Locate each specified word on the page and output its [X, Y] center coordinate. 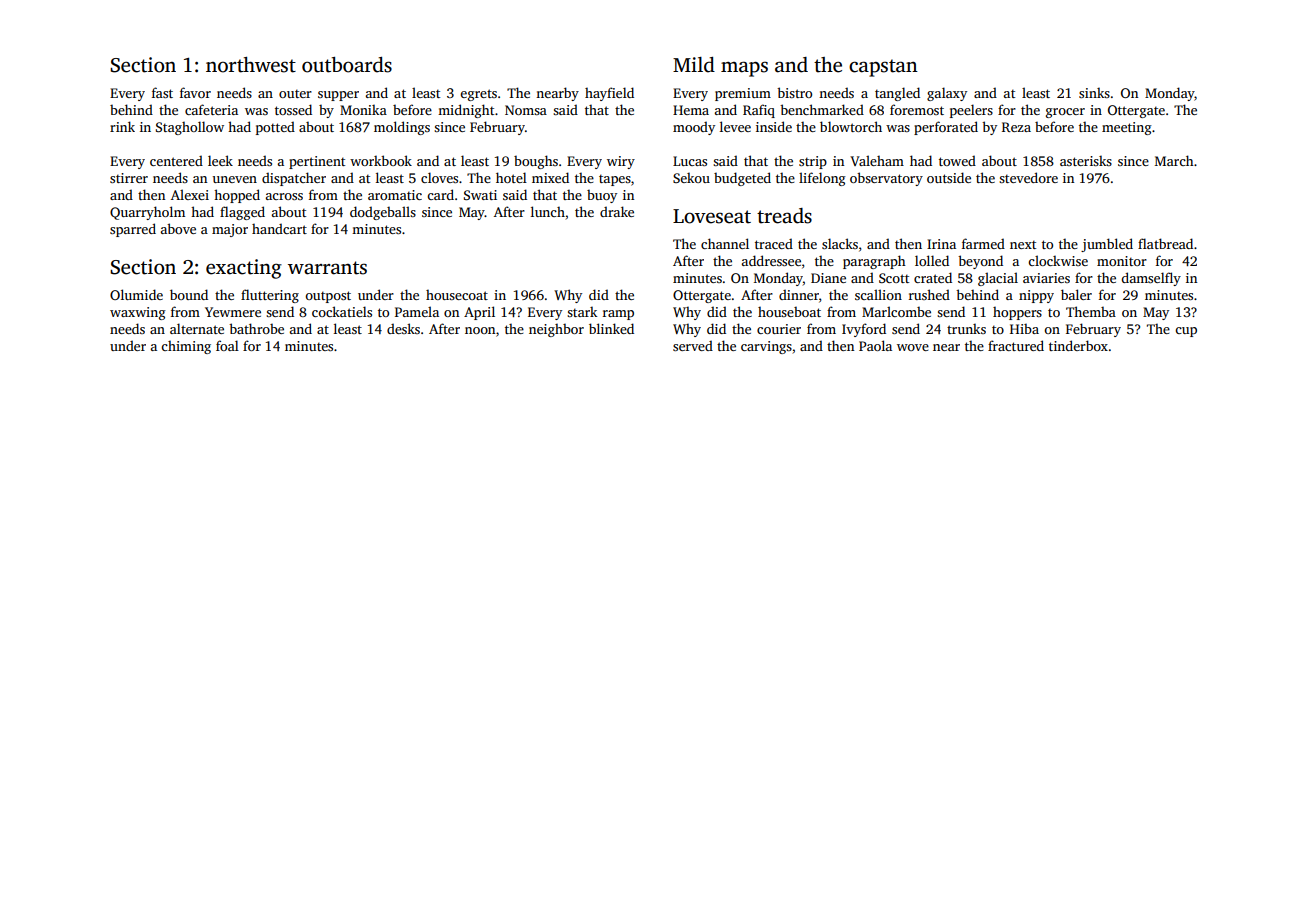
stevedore [1028, 177]
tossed [293, 109]
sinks [1094, 92]
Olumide [136, 294]
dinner [799, 294]
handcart [279, 228]
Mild [694, 65]
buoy [602, 196]
